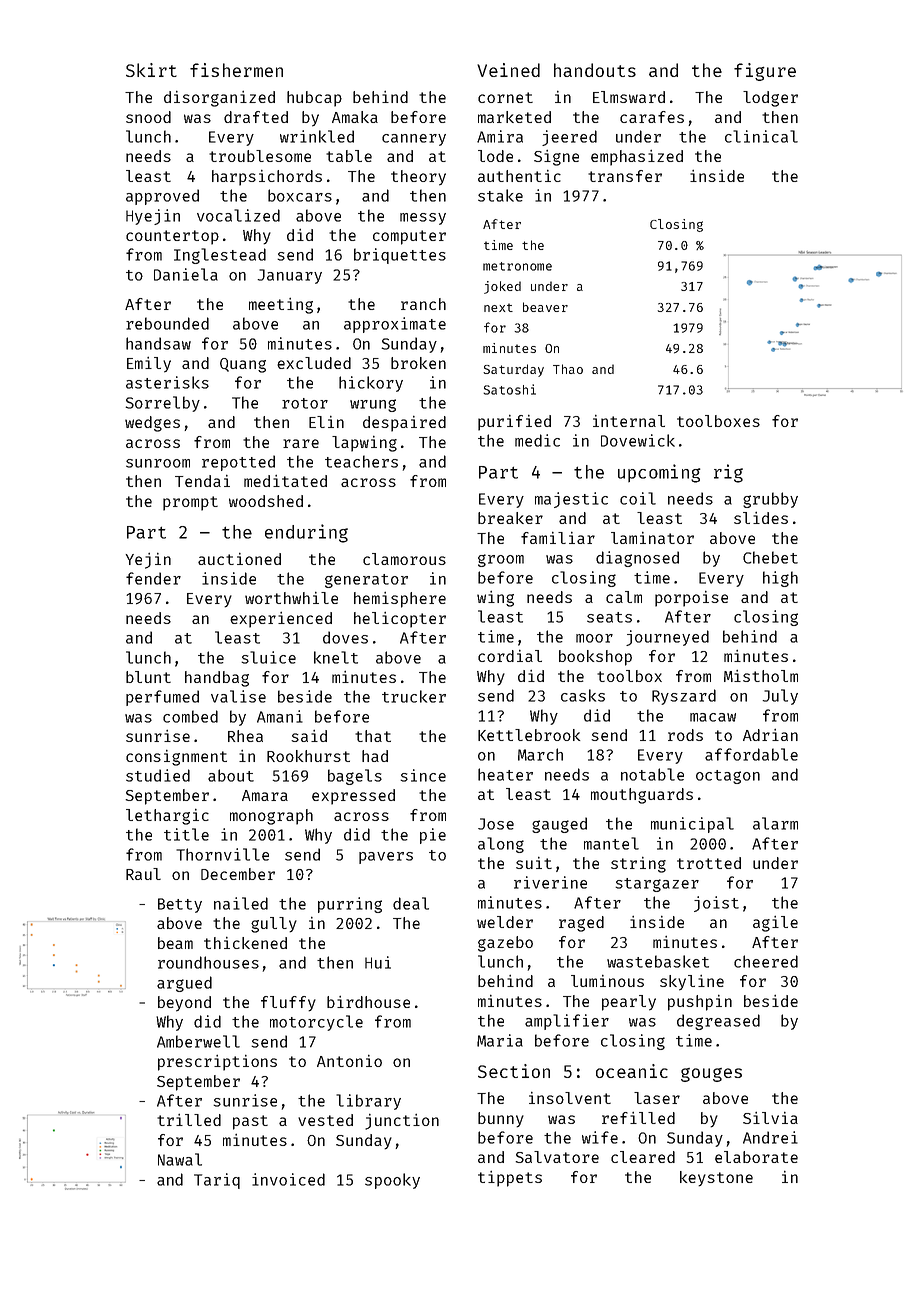 This screenshot has width=924, height=1314. I want to click on beaver, so click(545, 307).
